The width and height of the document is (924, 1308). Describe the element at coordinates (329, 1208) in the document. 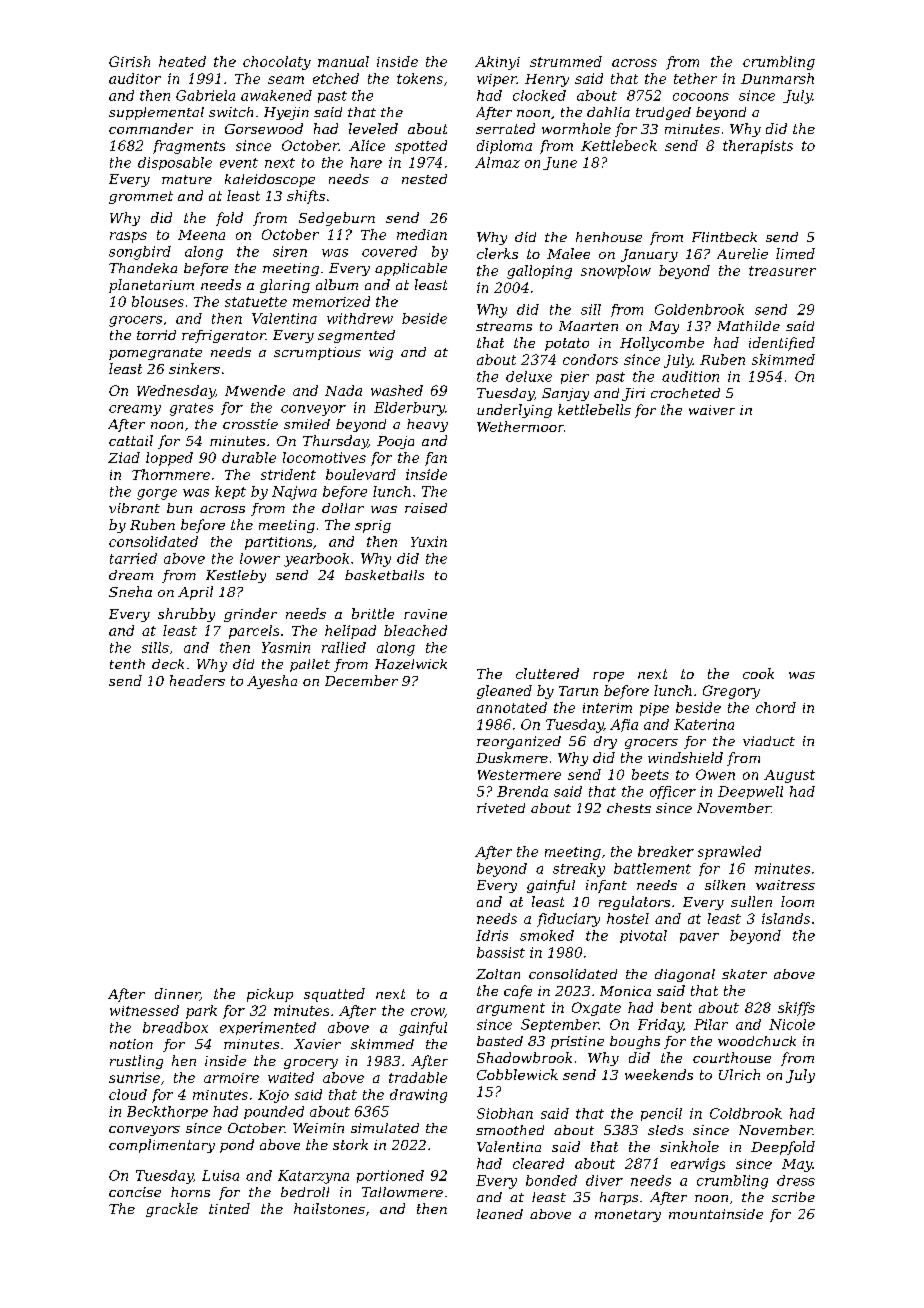

I see `hailstones` at that location.
